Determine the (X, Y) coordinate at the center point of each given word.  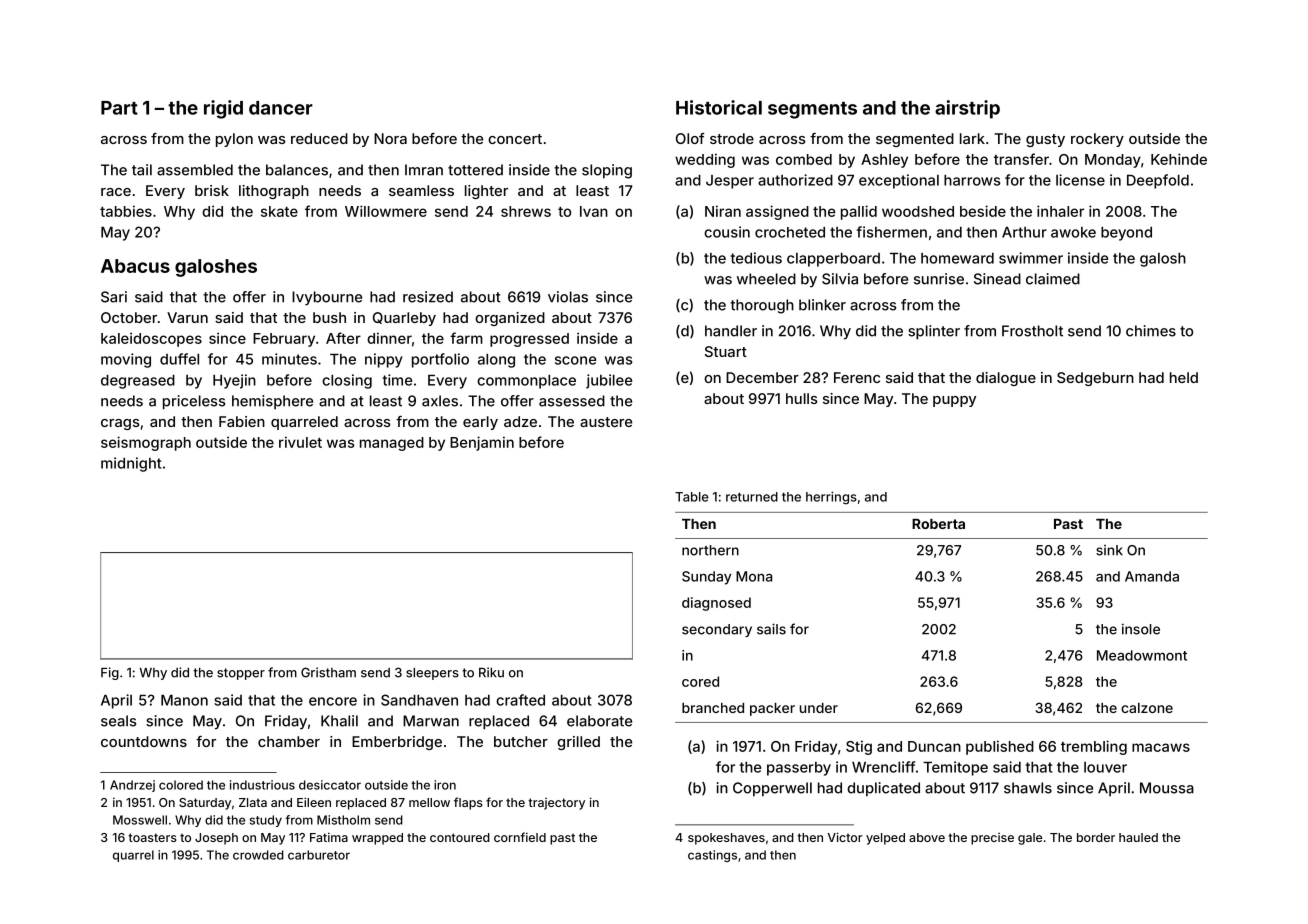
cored (700, 681)
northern (710, 550)
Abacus (135, 266)
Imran (424, 170)
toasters (152, 837)
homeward (957, 258)
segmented (915, 140)
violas (568, 297)
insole (1141, 629)
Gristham (328, 672)
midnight (131, 464)
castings (712, 856)
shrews (526, 211)
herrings (831, 498)
